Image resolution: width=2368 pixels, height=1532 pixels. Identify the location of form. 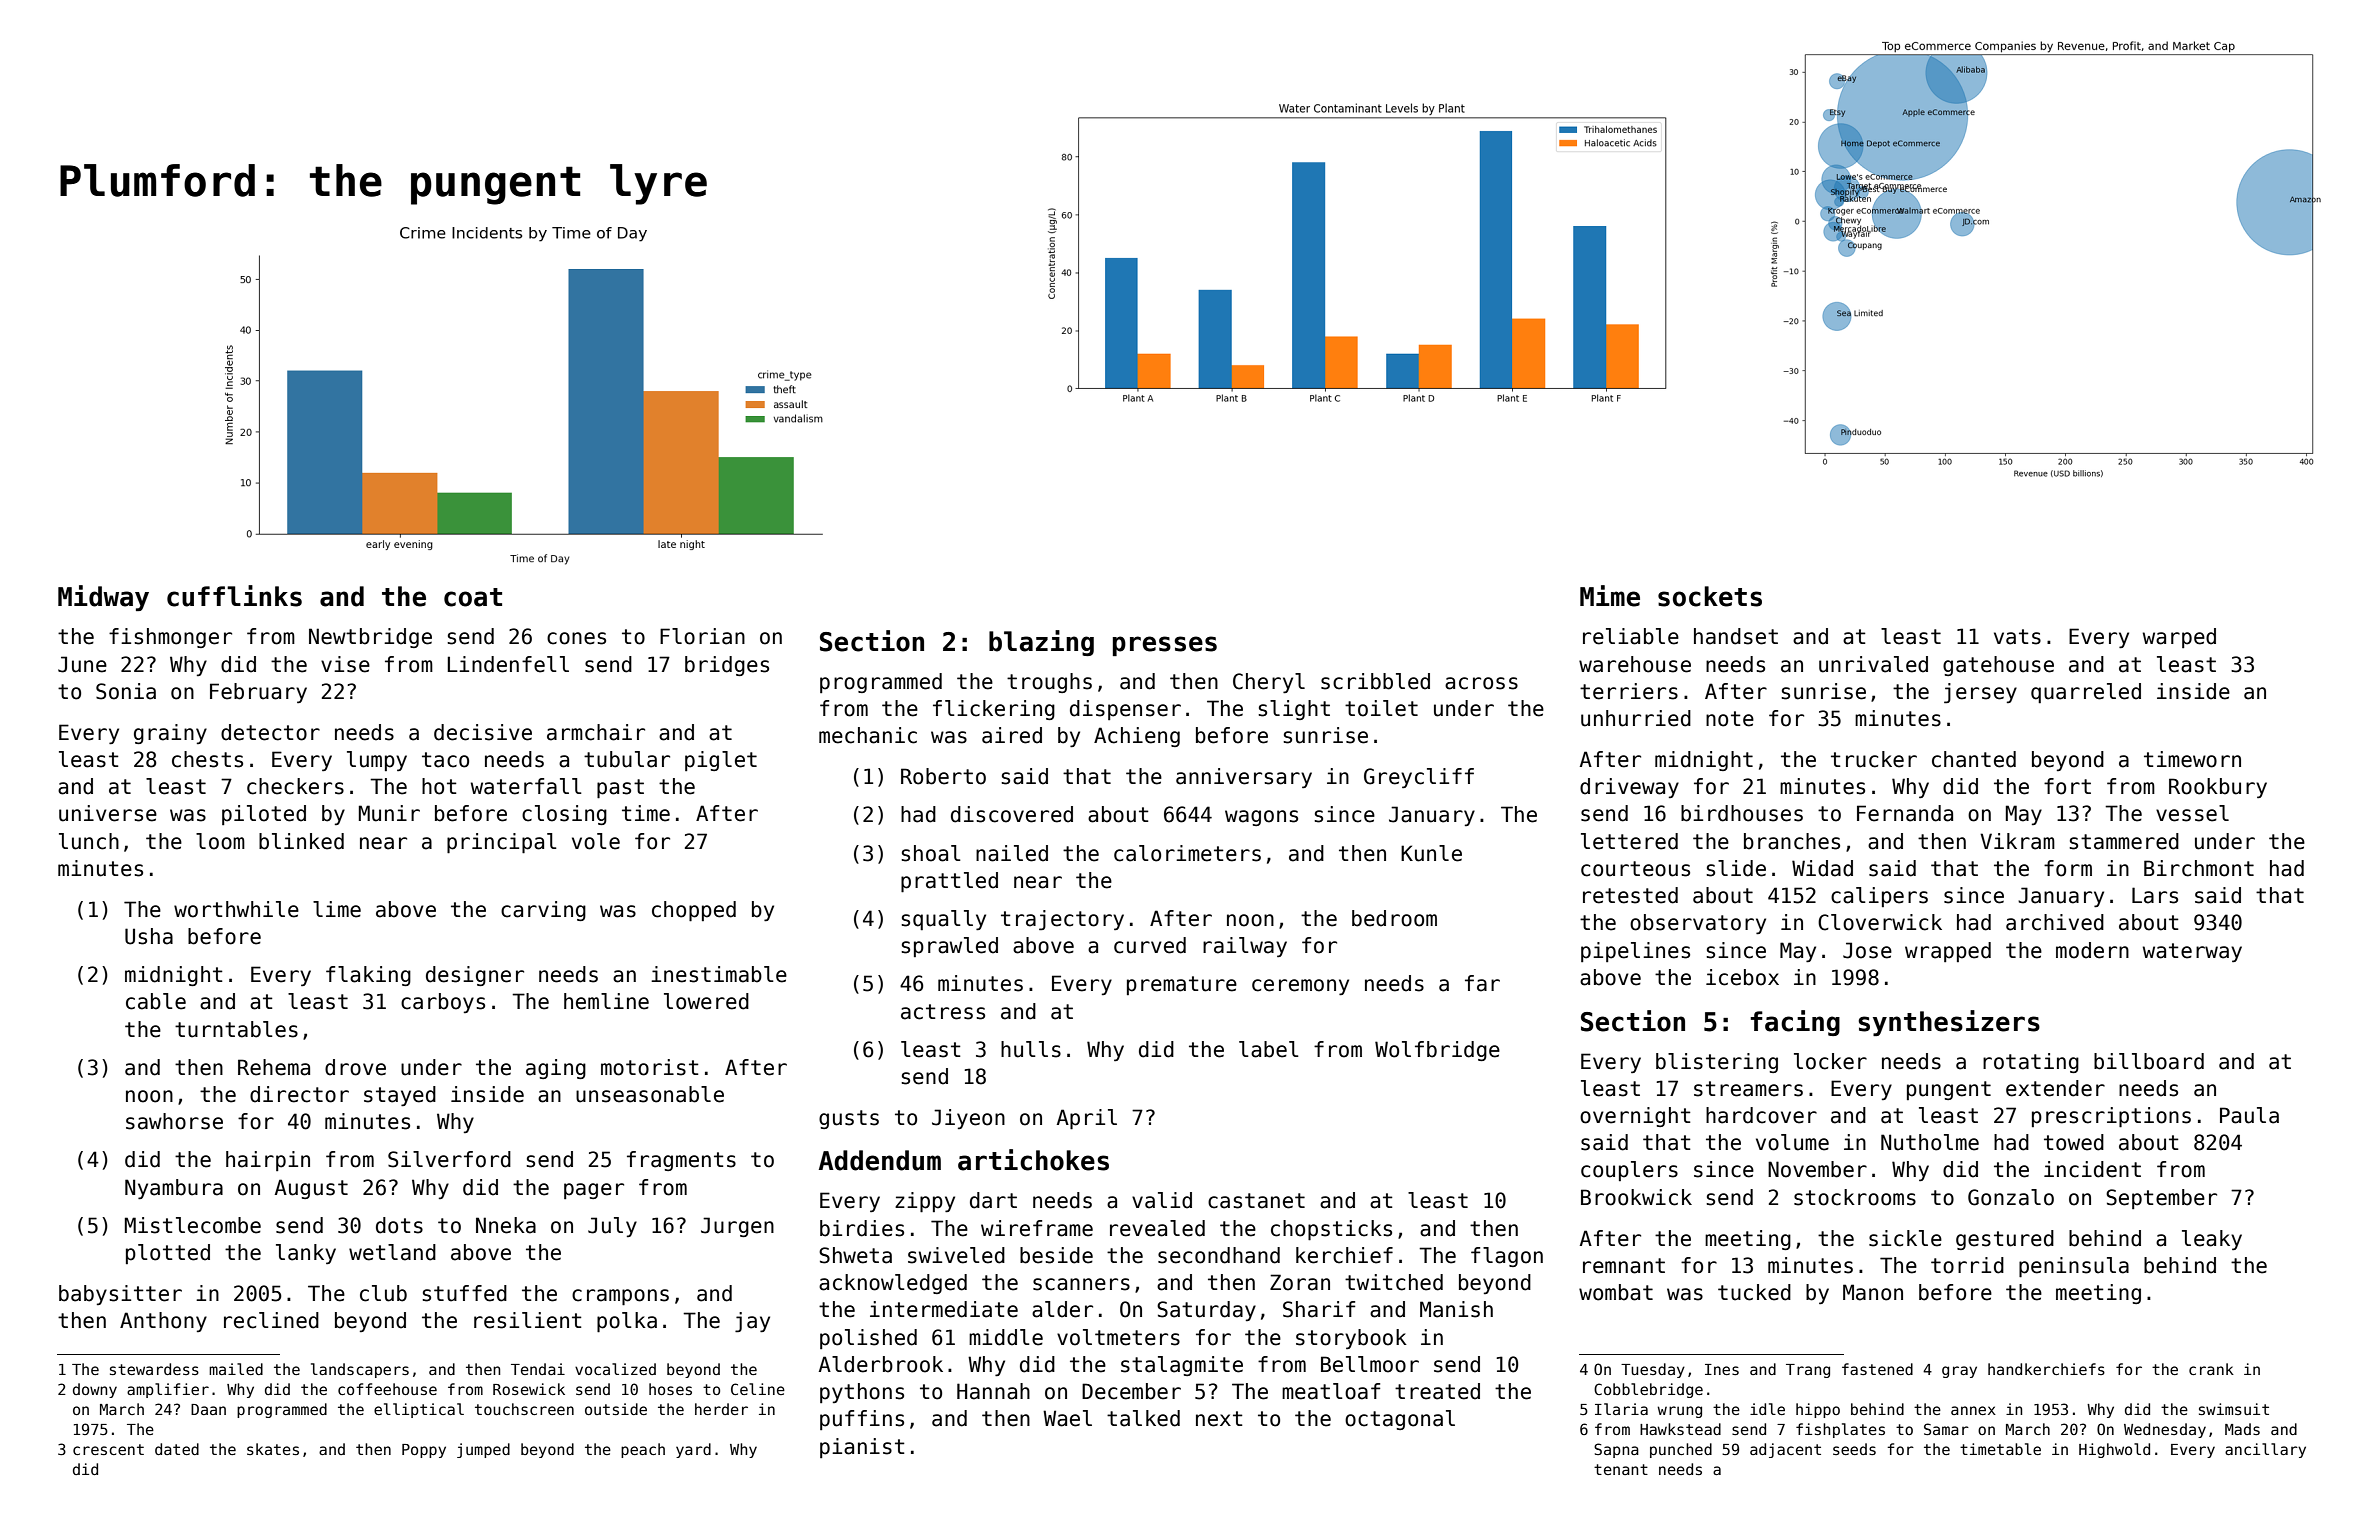
(2068, 868).
